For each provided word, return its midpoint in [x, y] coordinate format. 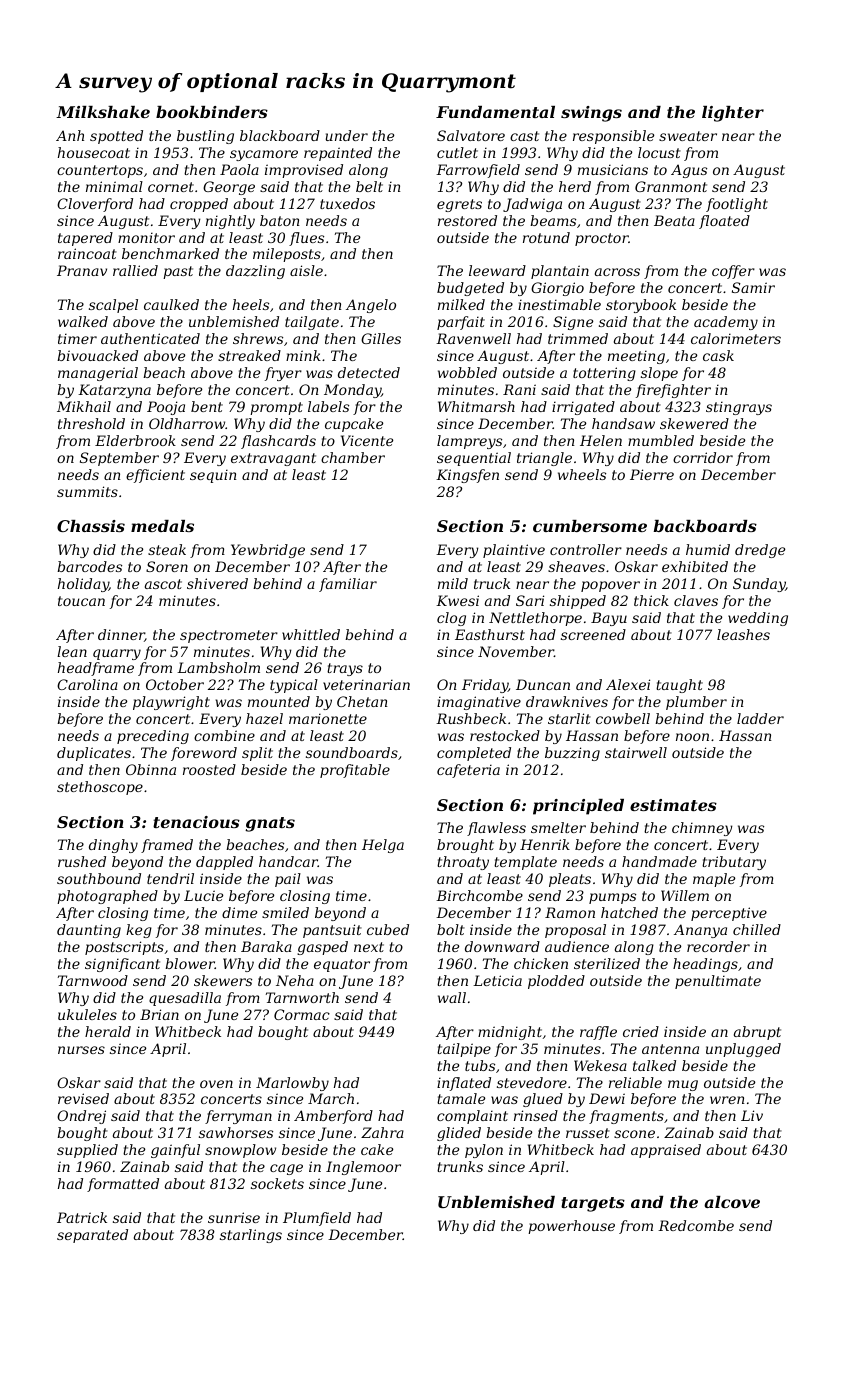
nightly [230, 222]
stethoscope [100, 788]
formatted [123, 1185]
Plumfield [317, 1219]
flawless [496, 829]
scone [634, 1134]
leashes [743, 634]
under [347, 135]
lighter [733, 114]
